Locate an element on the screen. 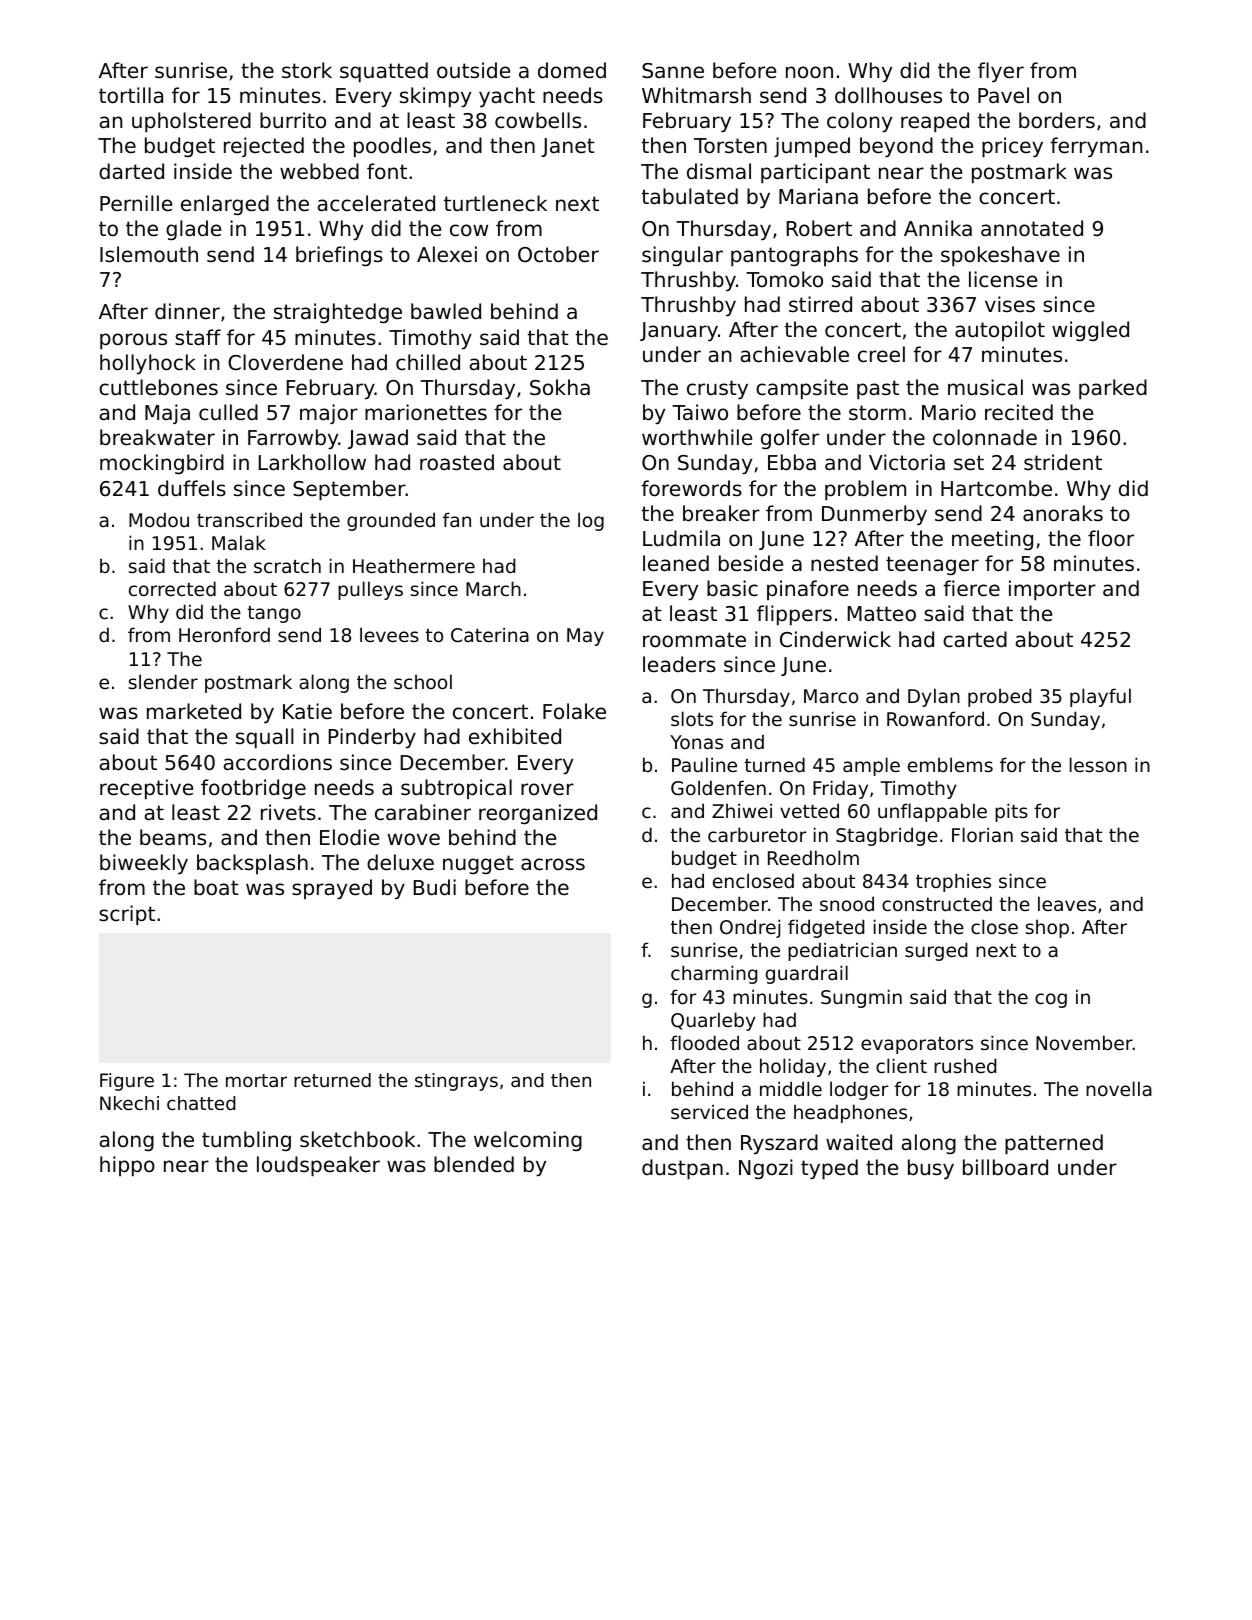 This screenshot has width=1252, height=1620. school is located at coordinates (423, 681).
